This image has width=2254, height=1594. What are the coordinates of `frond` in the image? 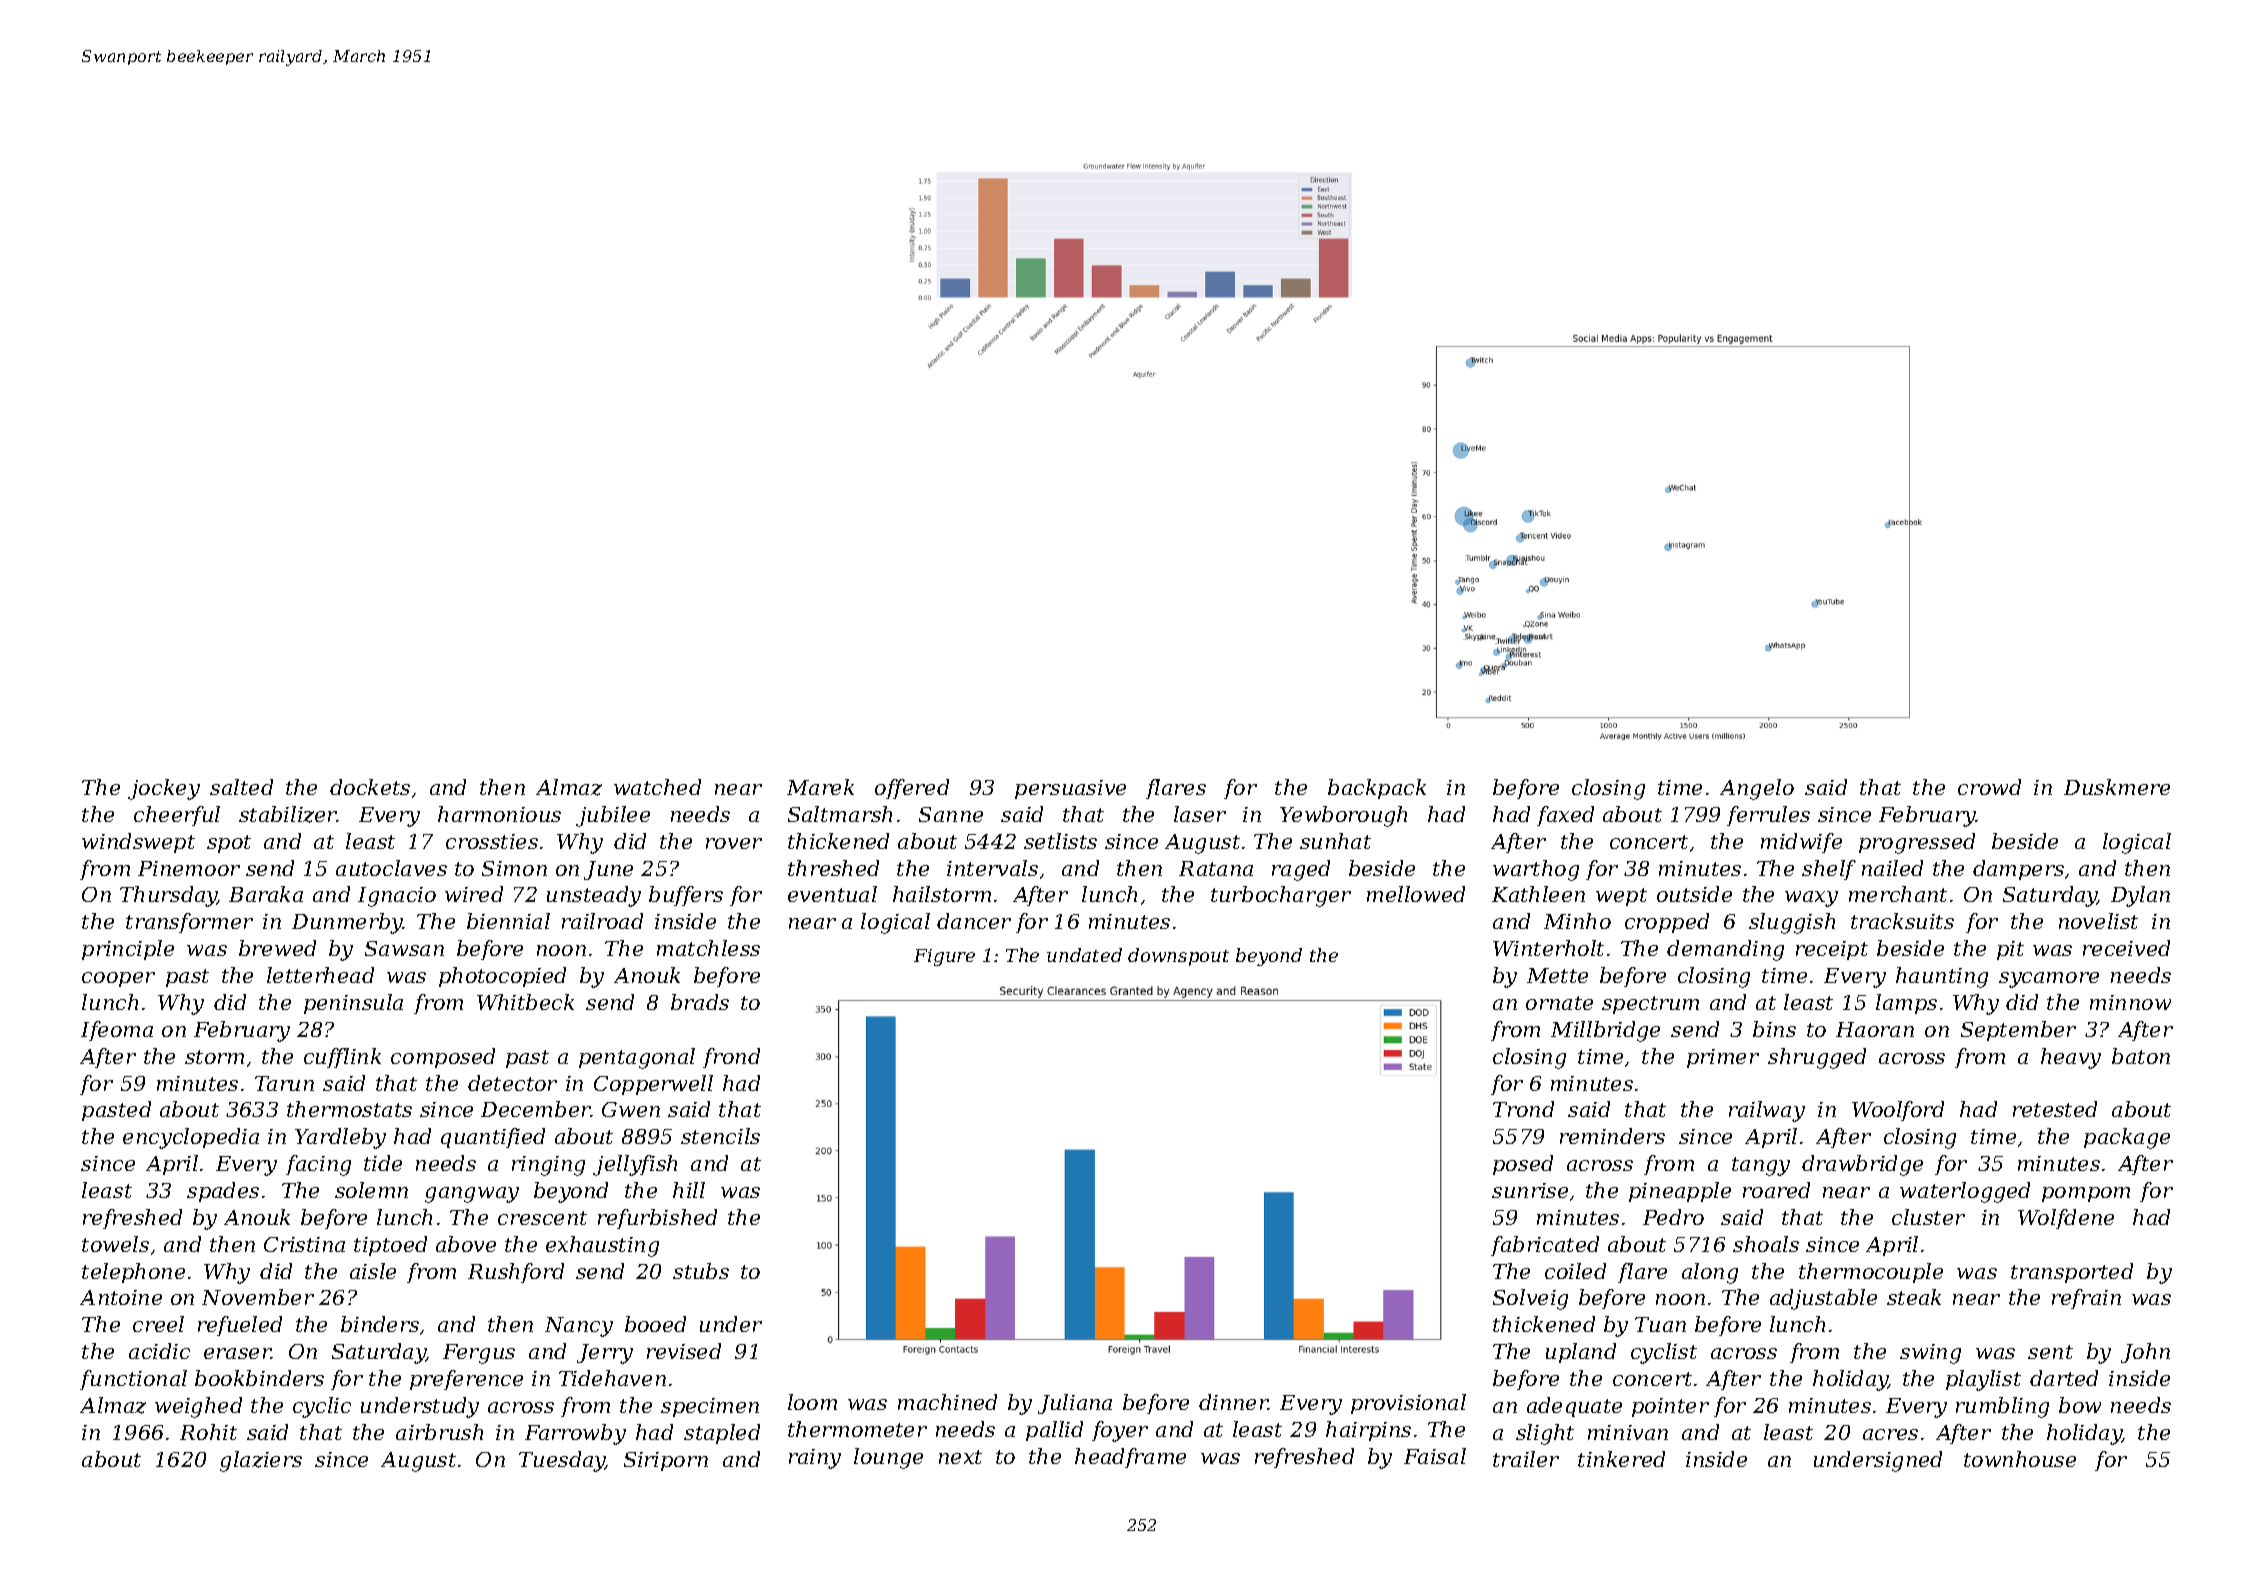 It's located at (731, 1058).
